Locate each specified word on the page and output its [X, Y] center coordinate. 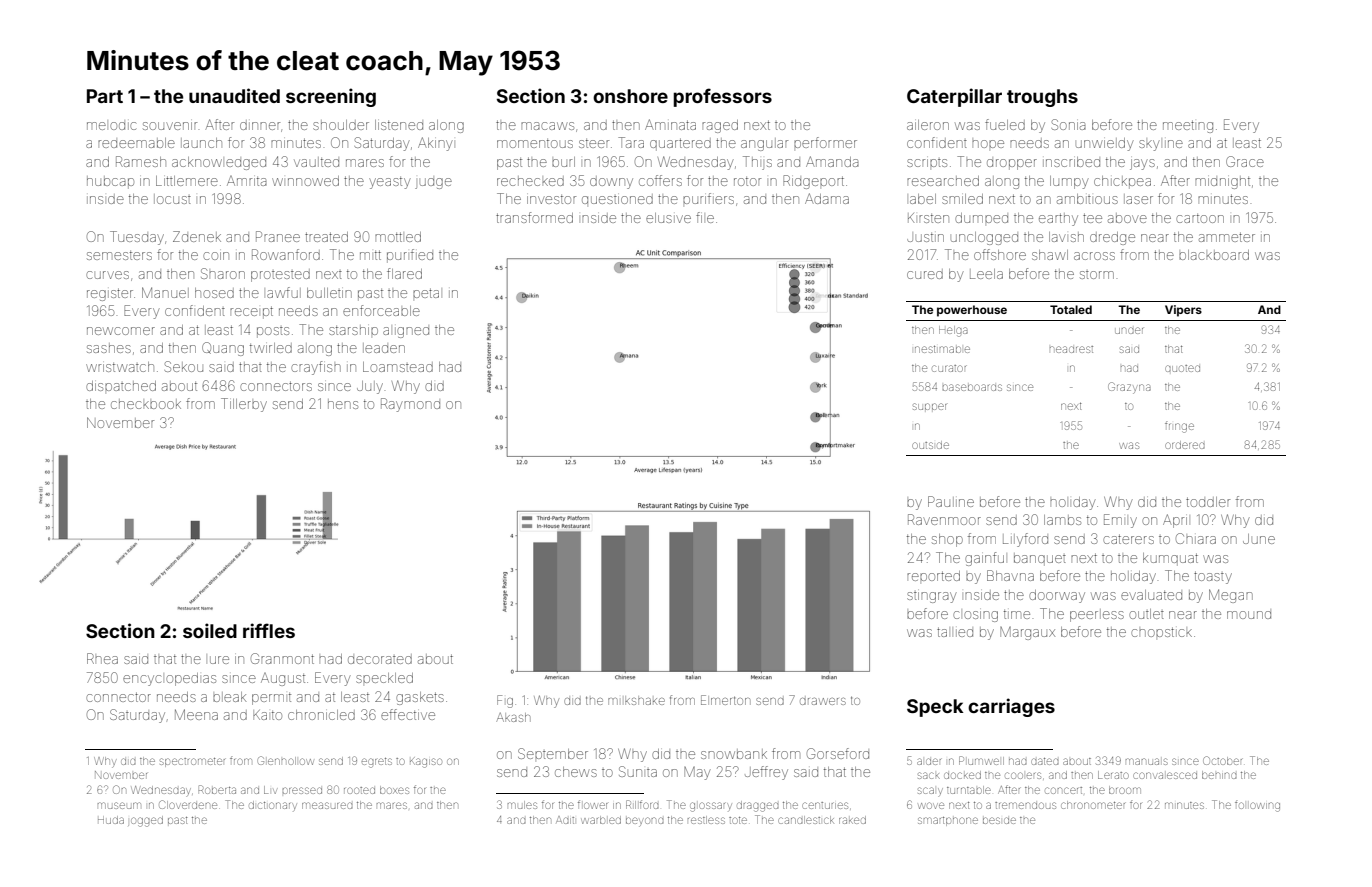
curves [107, 275]
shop [947, 540]
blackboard [1214, 255]
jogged [145, 821]
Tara [631, 142]
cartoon [1200, 218]
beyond [645, 822]
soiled [210, 630]
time [1017, 614]
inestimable [942, 349]
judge [433, 183]
